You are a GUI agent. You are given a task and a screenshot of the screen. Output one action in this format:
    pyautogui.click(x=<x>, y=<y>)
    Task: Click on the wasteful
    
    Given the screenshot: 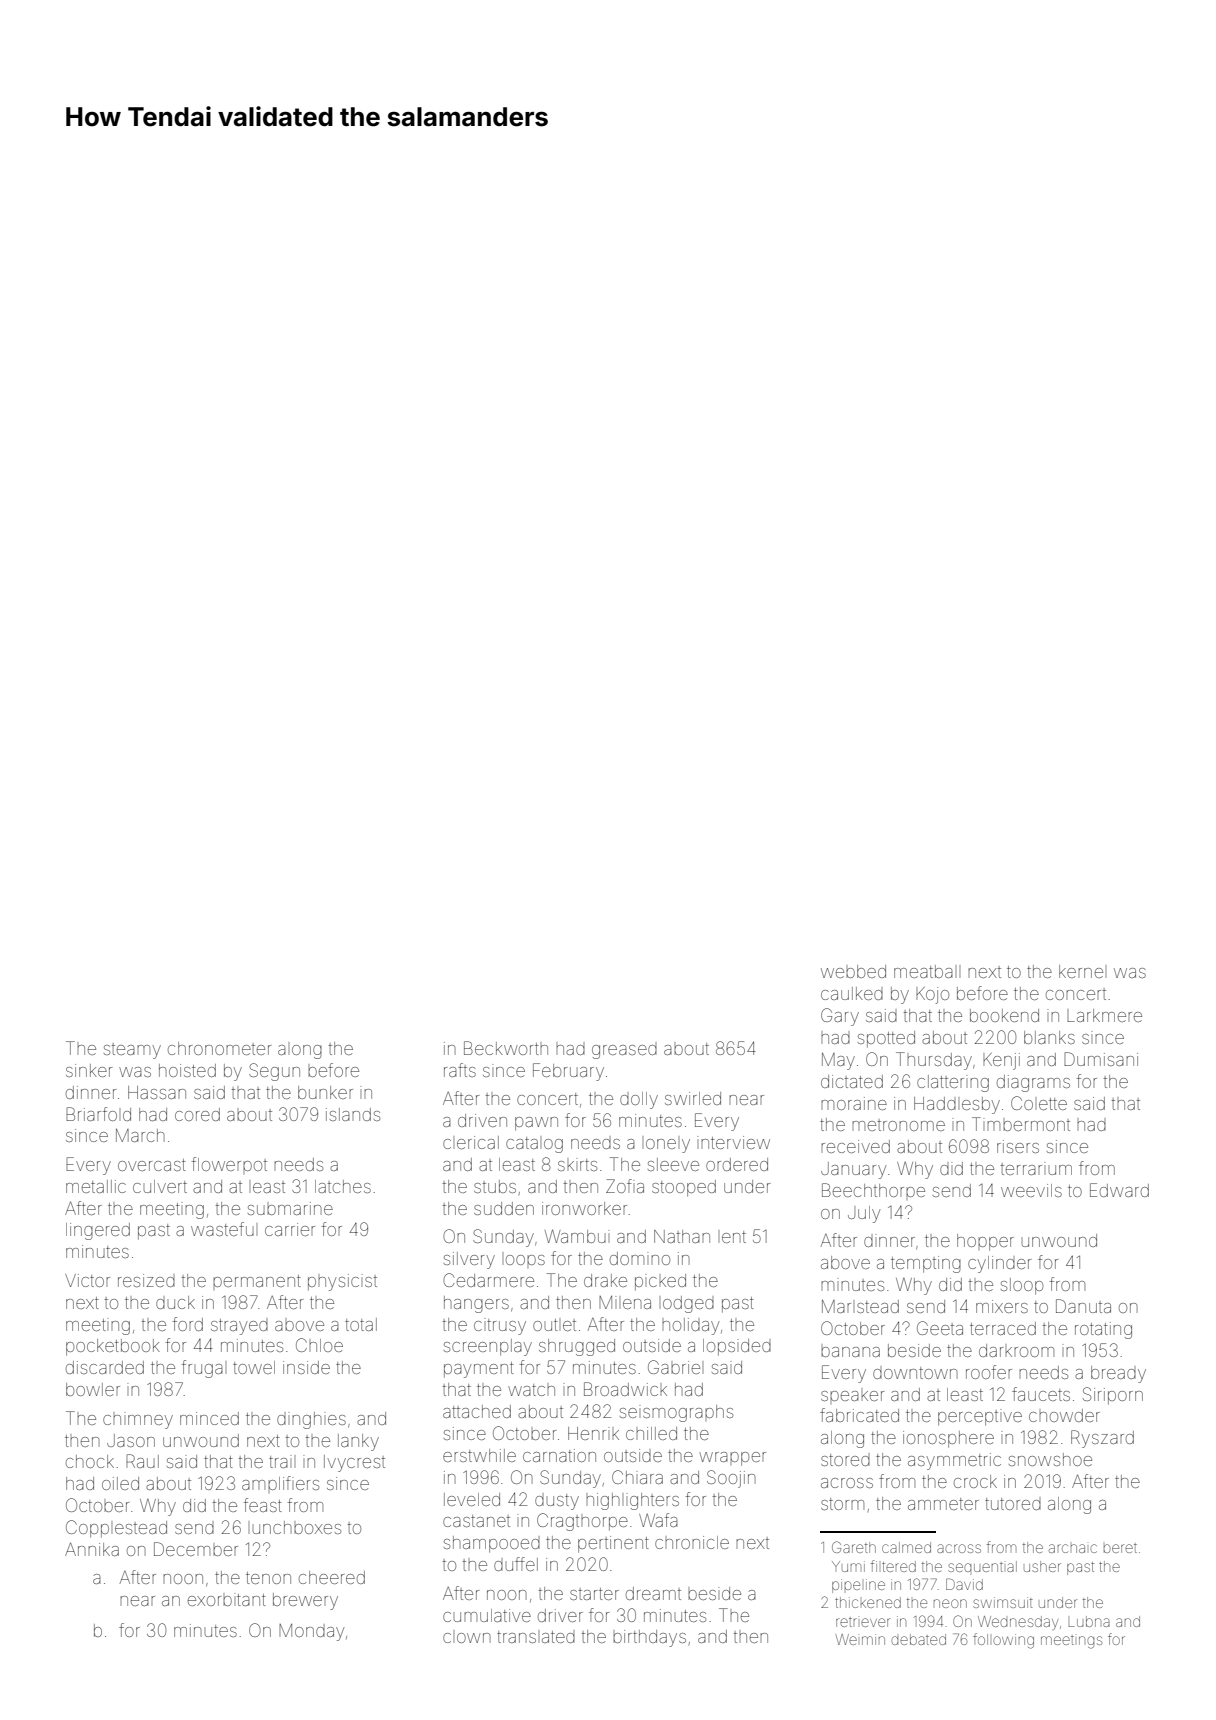 What is the action you would take?
    pyautogui.click(x=222, y=1229)
